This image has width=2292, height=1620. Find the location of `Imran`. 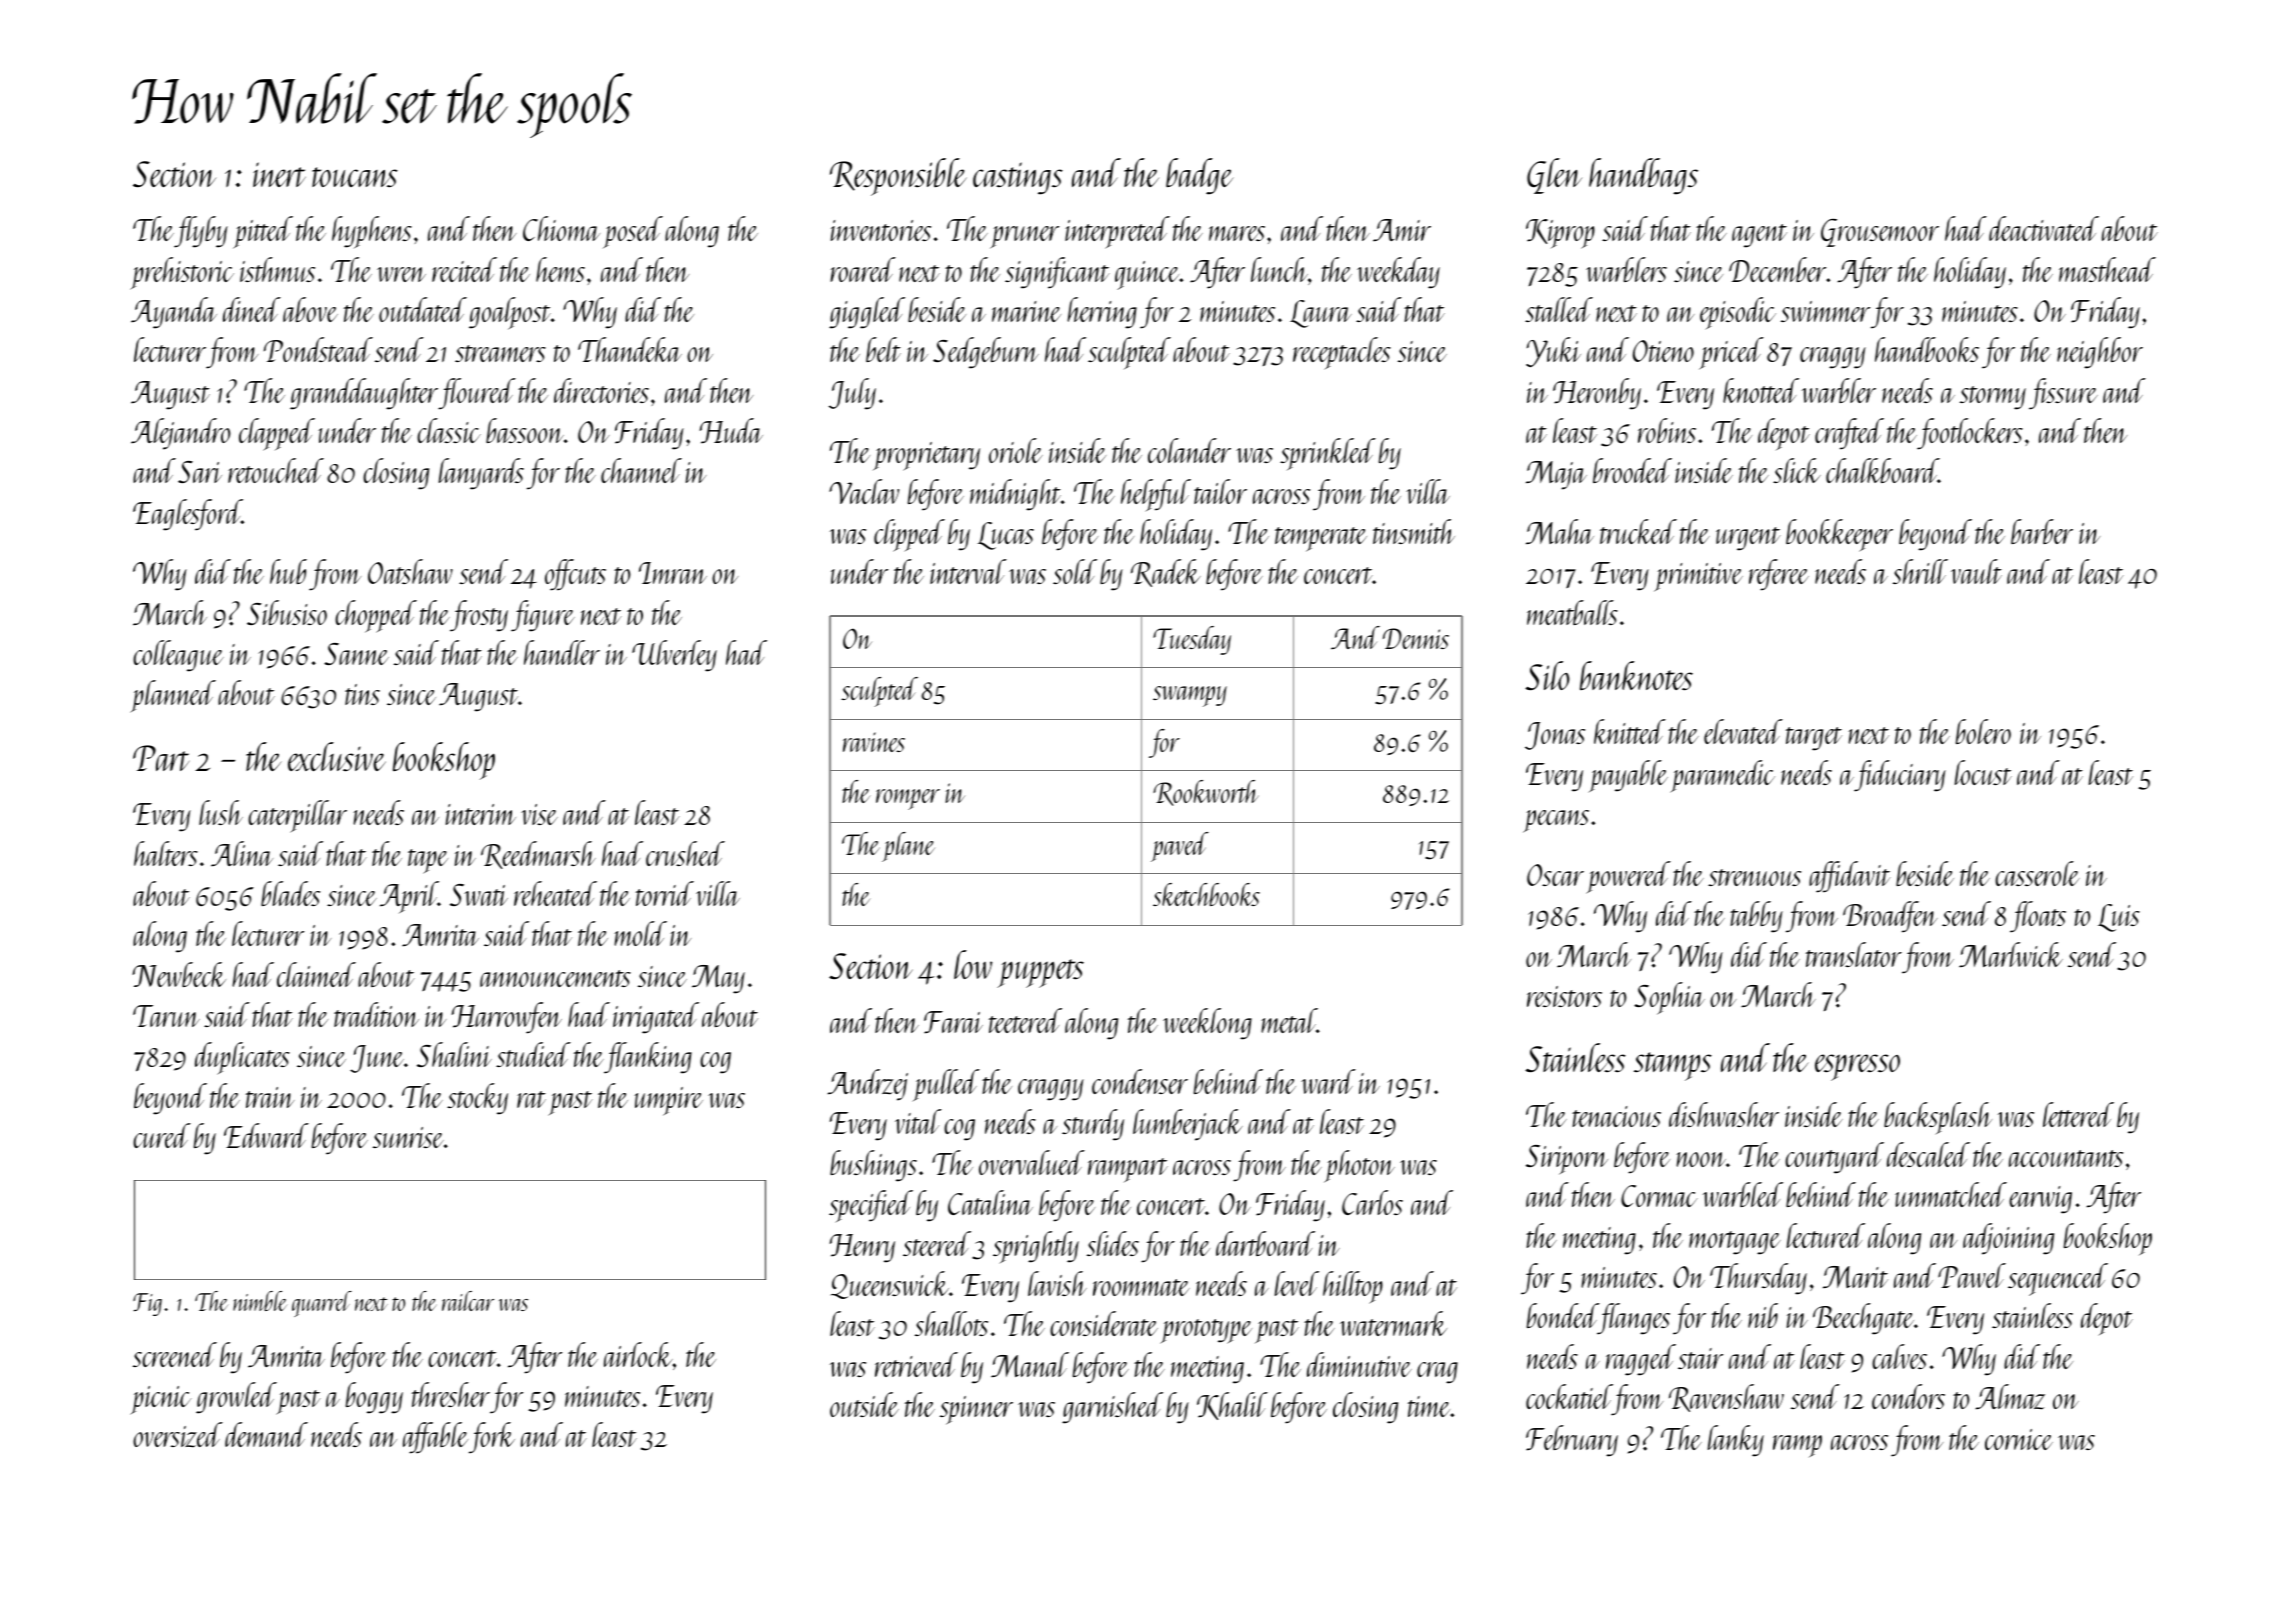

Imran is located at coordinates (673, 573).
